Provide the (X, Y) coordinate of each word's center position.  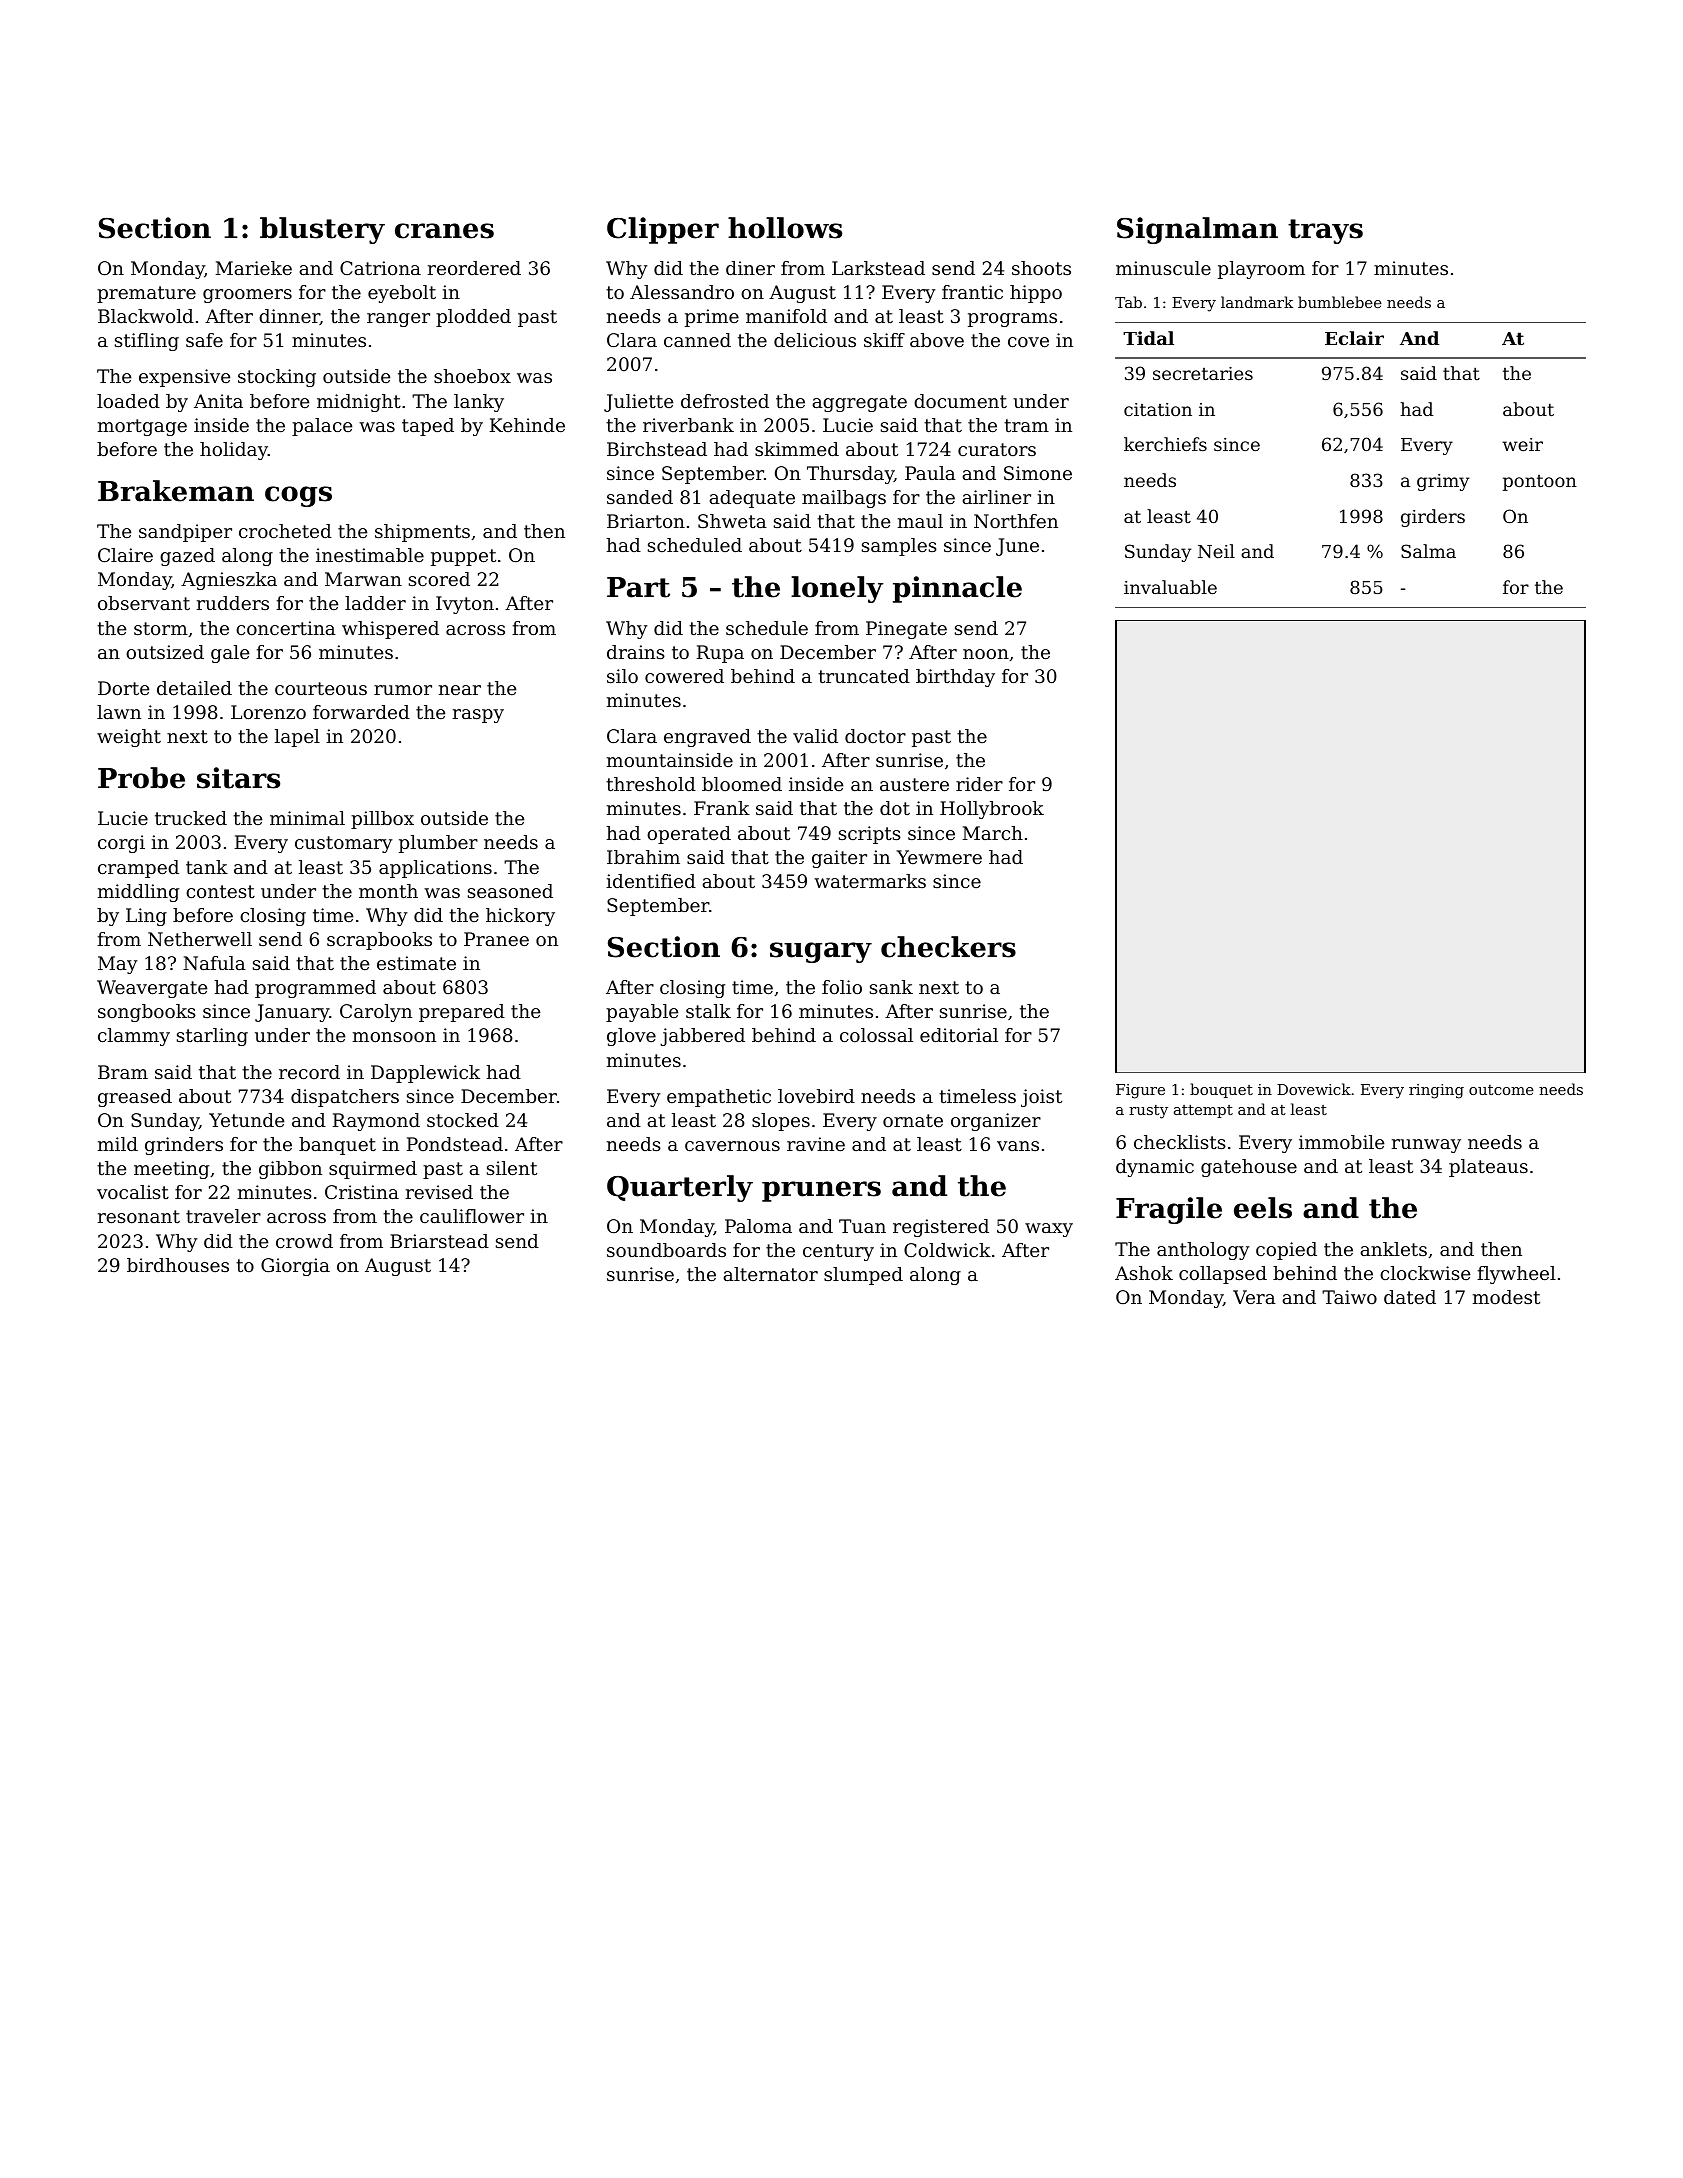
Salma (1428, 551)
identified (651, 881)
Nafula (214, 963)
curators (997, 449)
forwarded (361, 712)
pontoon (1540, 483)
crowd (304, 1241)
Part (638, 587)
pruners (821, 1191)
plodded (473, 318)
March (993, 833)
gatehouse (1249, 1168)
